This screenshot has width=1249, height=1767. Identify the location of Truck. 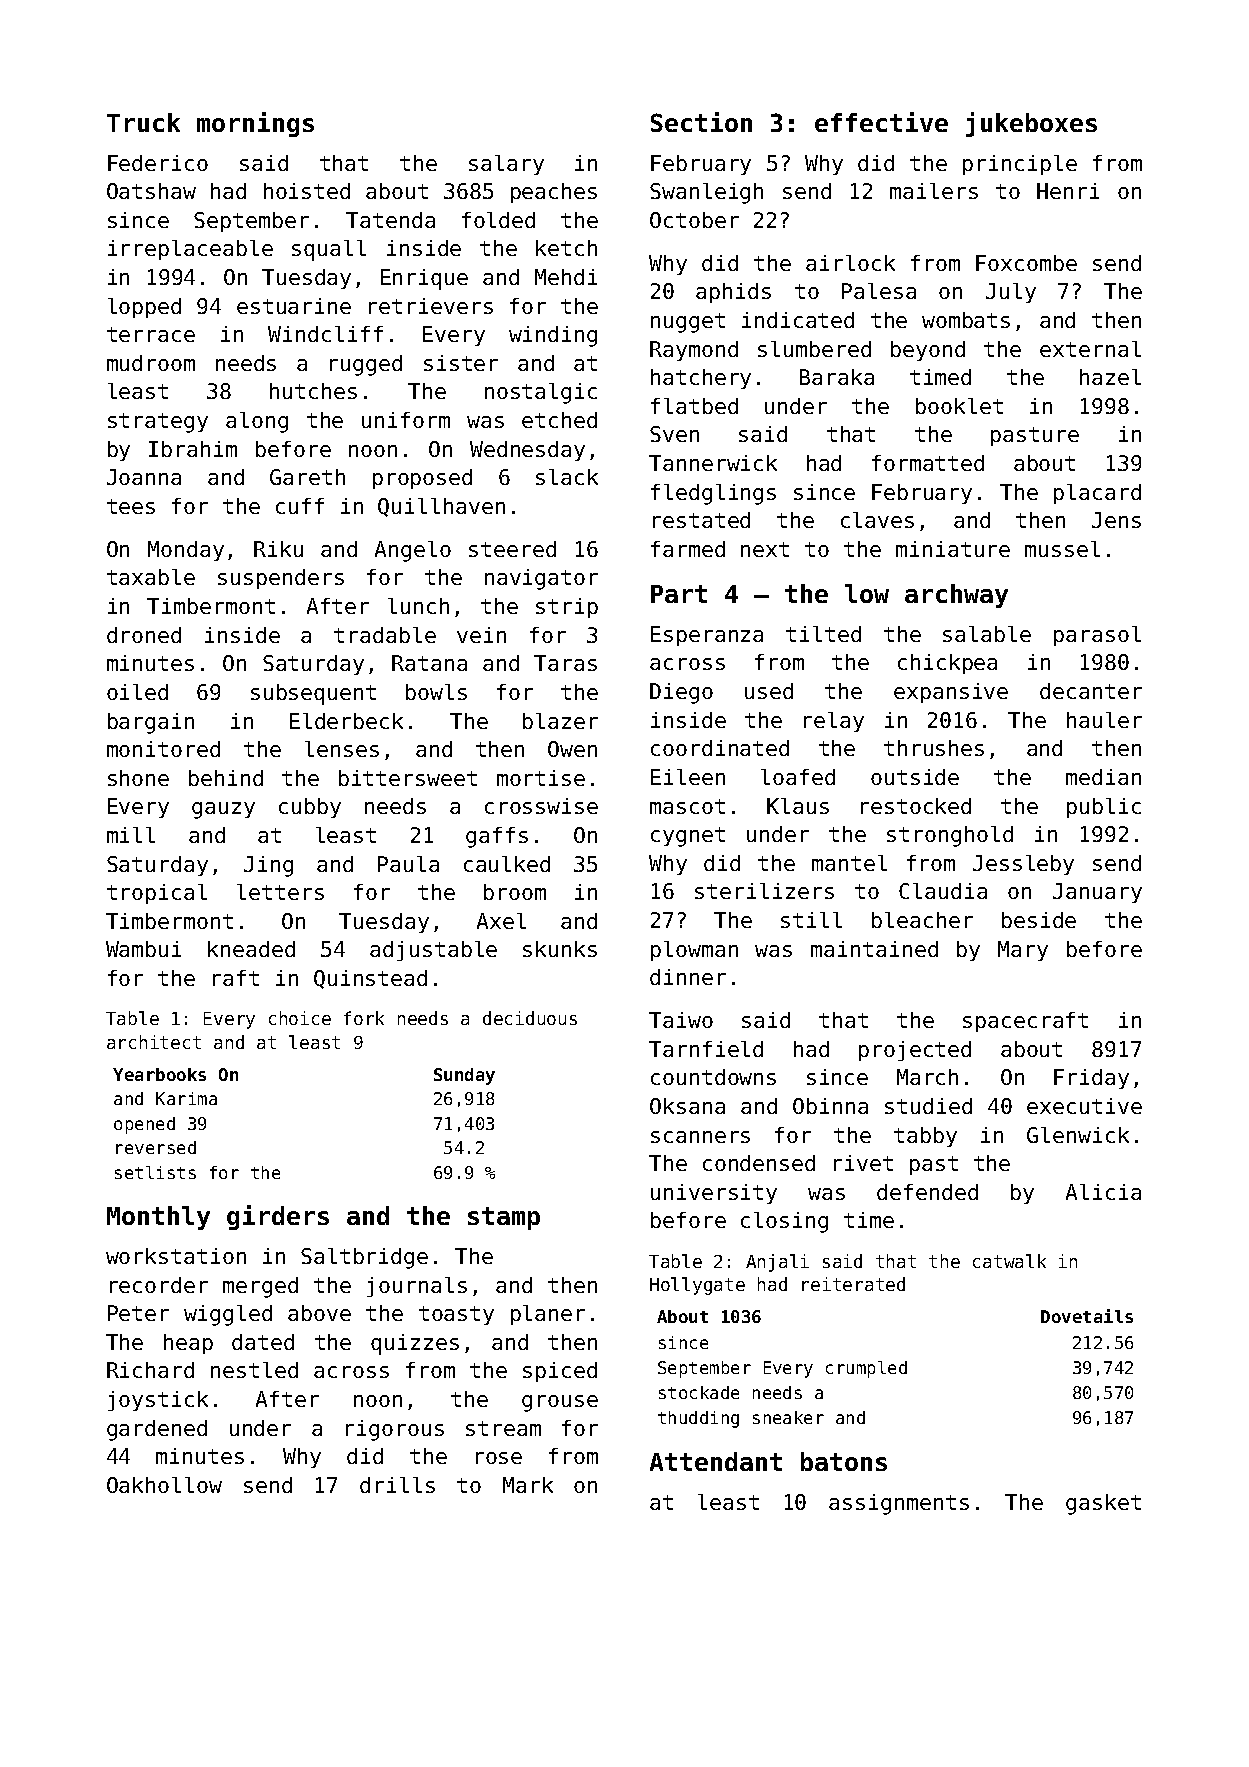
(143, 122).
